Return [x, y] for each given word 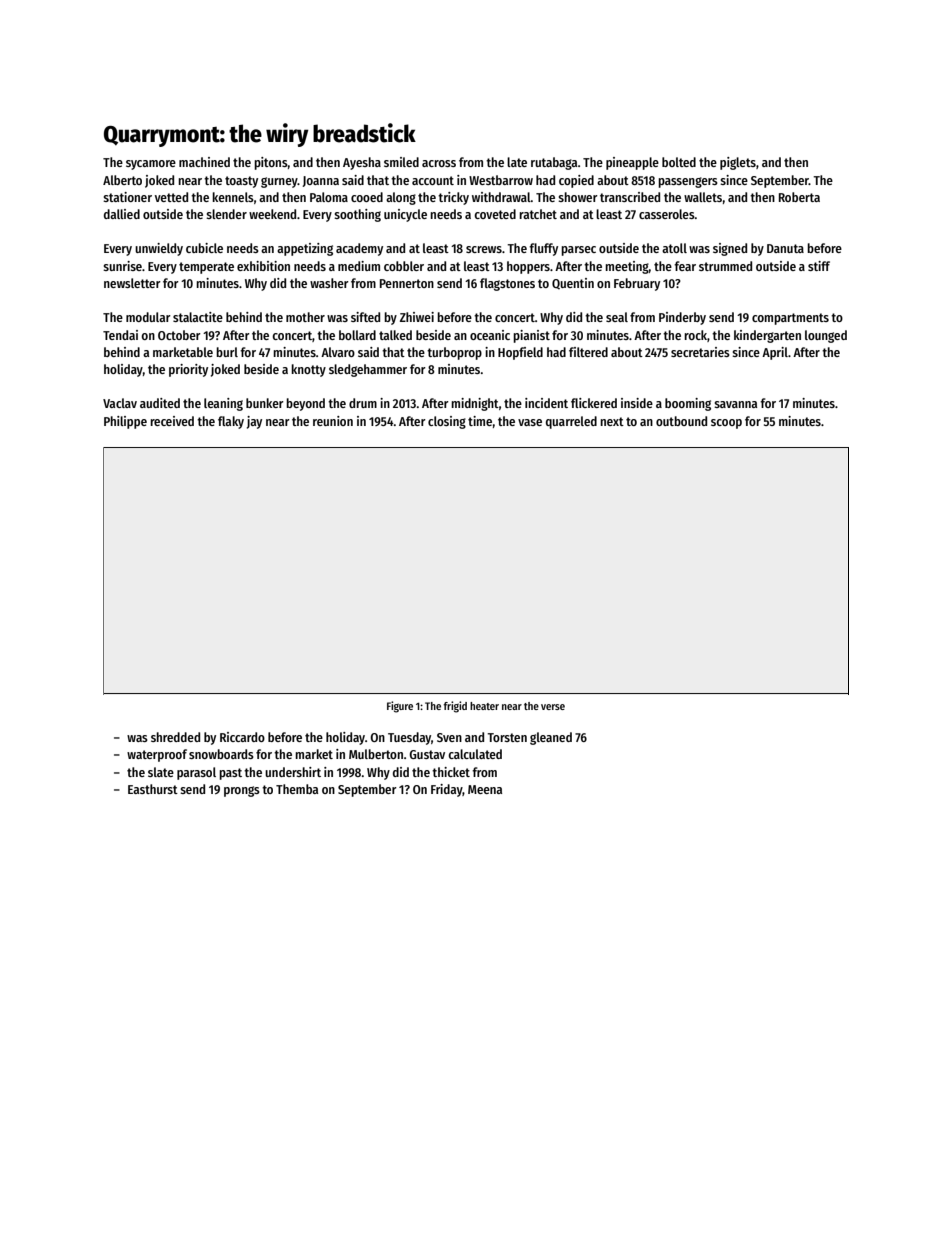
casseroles [667, 214]
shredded [175, 737]
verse [553, 707]
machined [204, 162]
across [439, 163]
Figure [400, 707]
